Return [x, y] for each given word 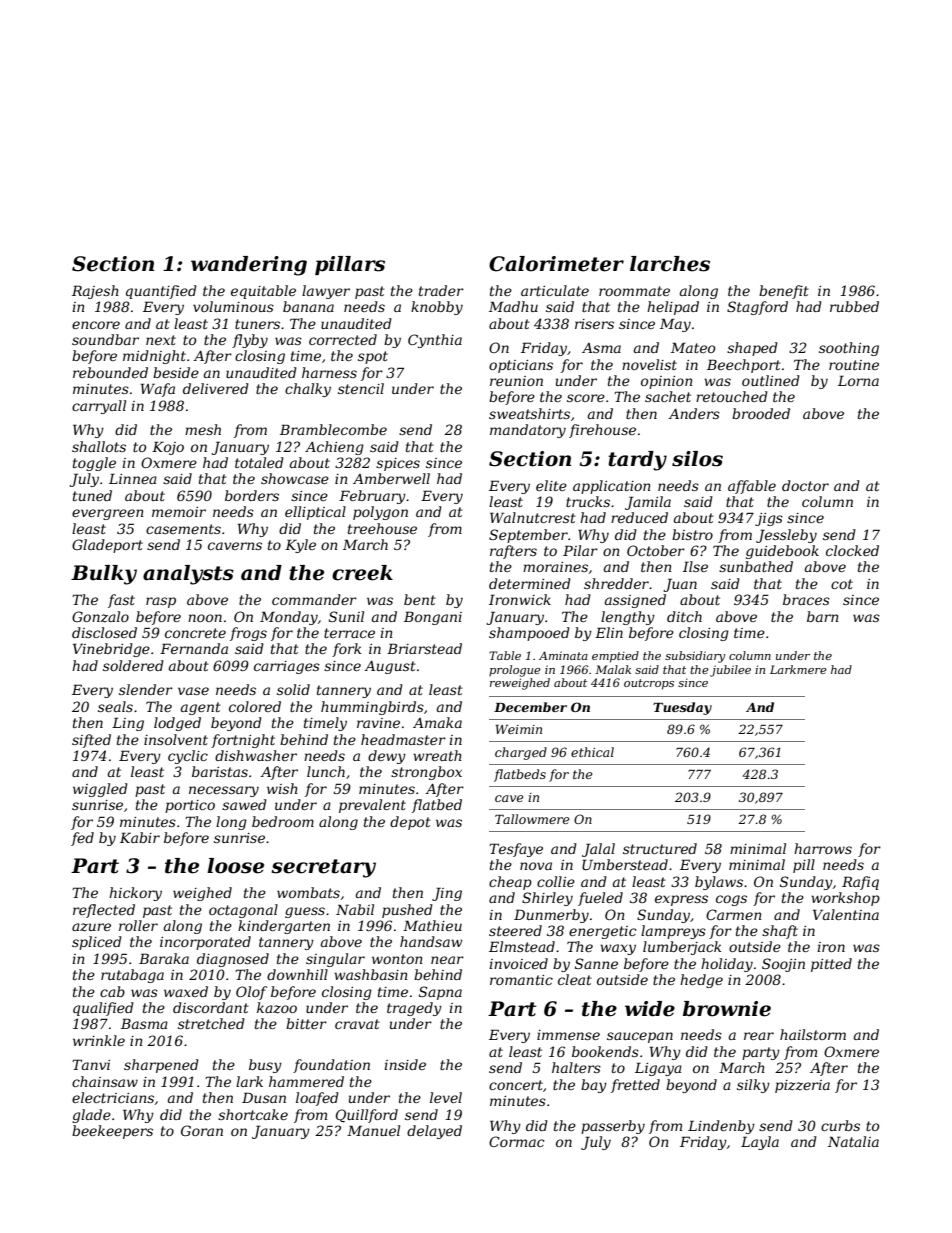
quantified [161, 292]
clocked [852, 550]
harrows [823, 848]
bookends [605, 1051]
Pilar [580, 550]
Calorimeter [556, 264]
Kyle [300, 546]
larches [670, 264]
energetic [602, 932]
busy [265, 1066]
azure [91, 927]
